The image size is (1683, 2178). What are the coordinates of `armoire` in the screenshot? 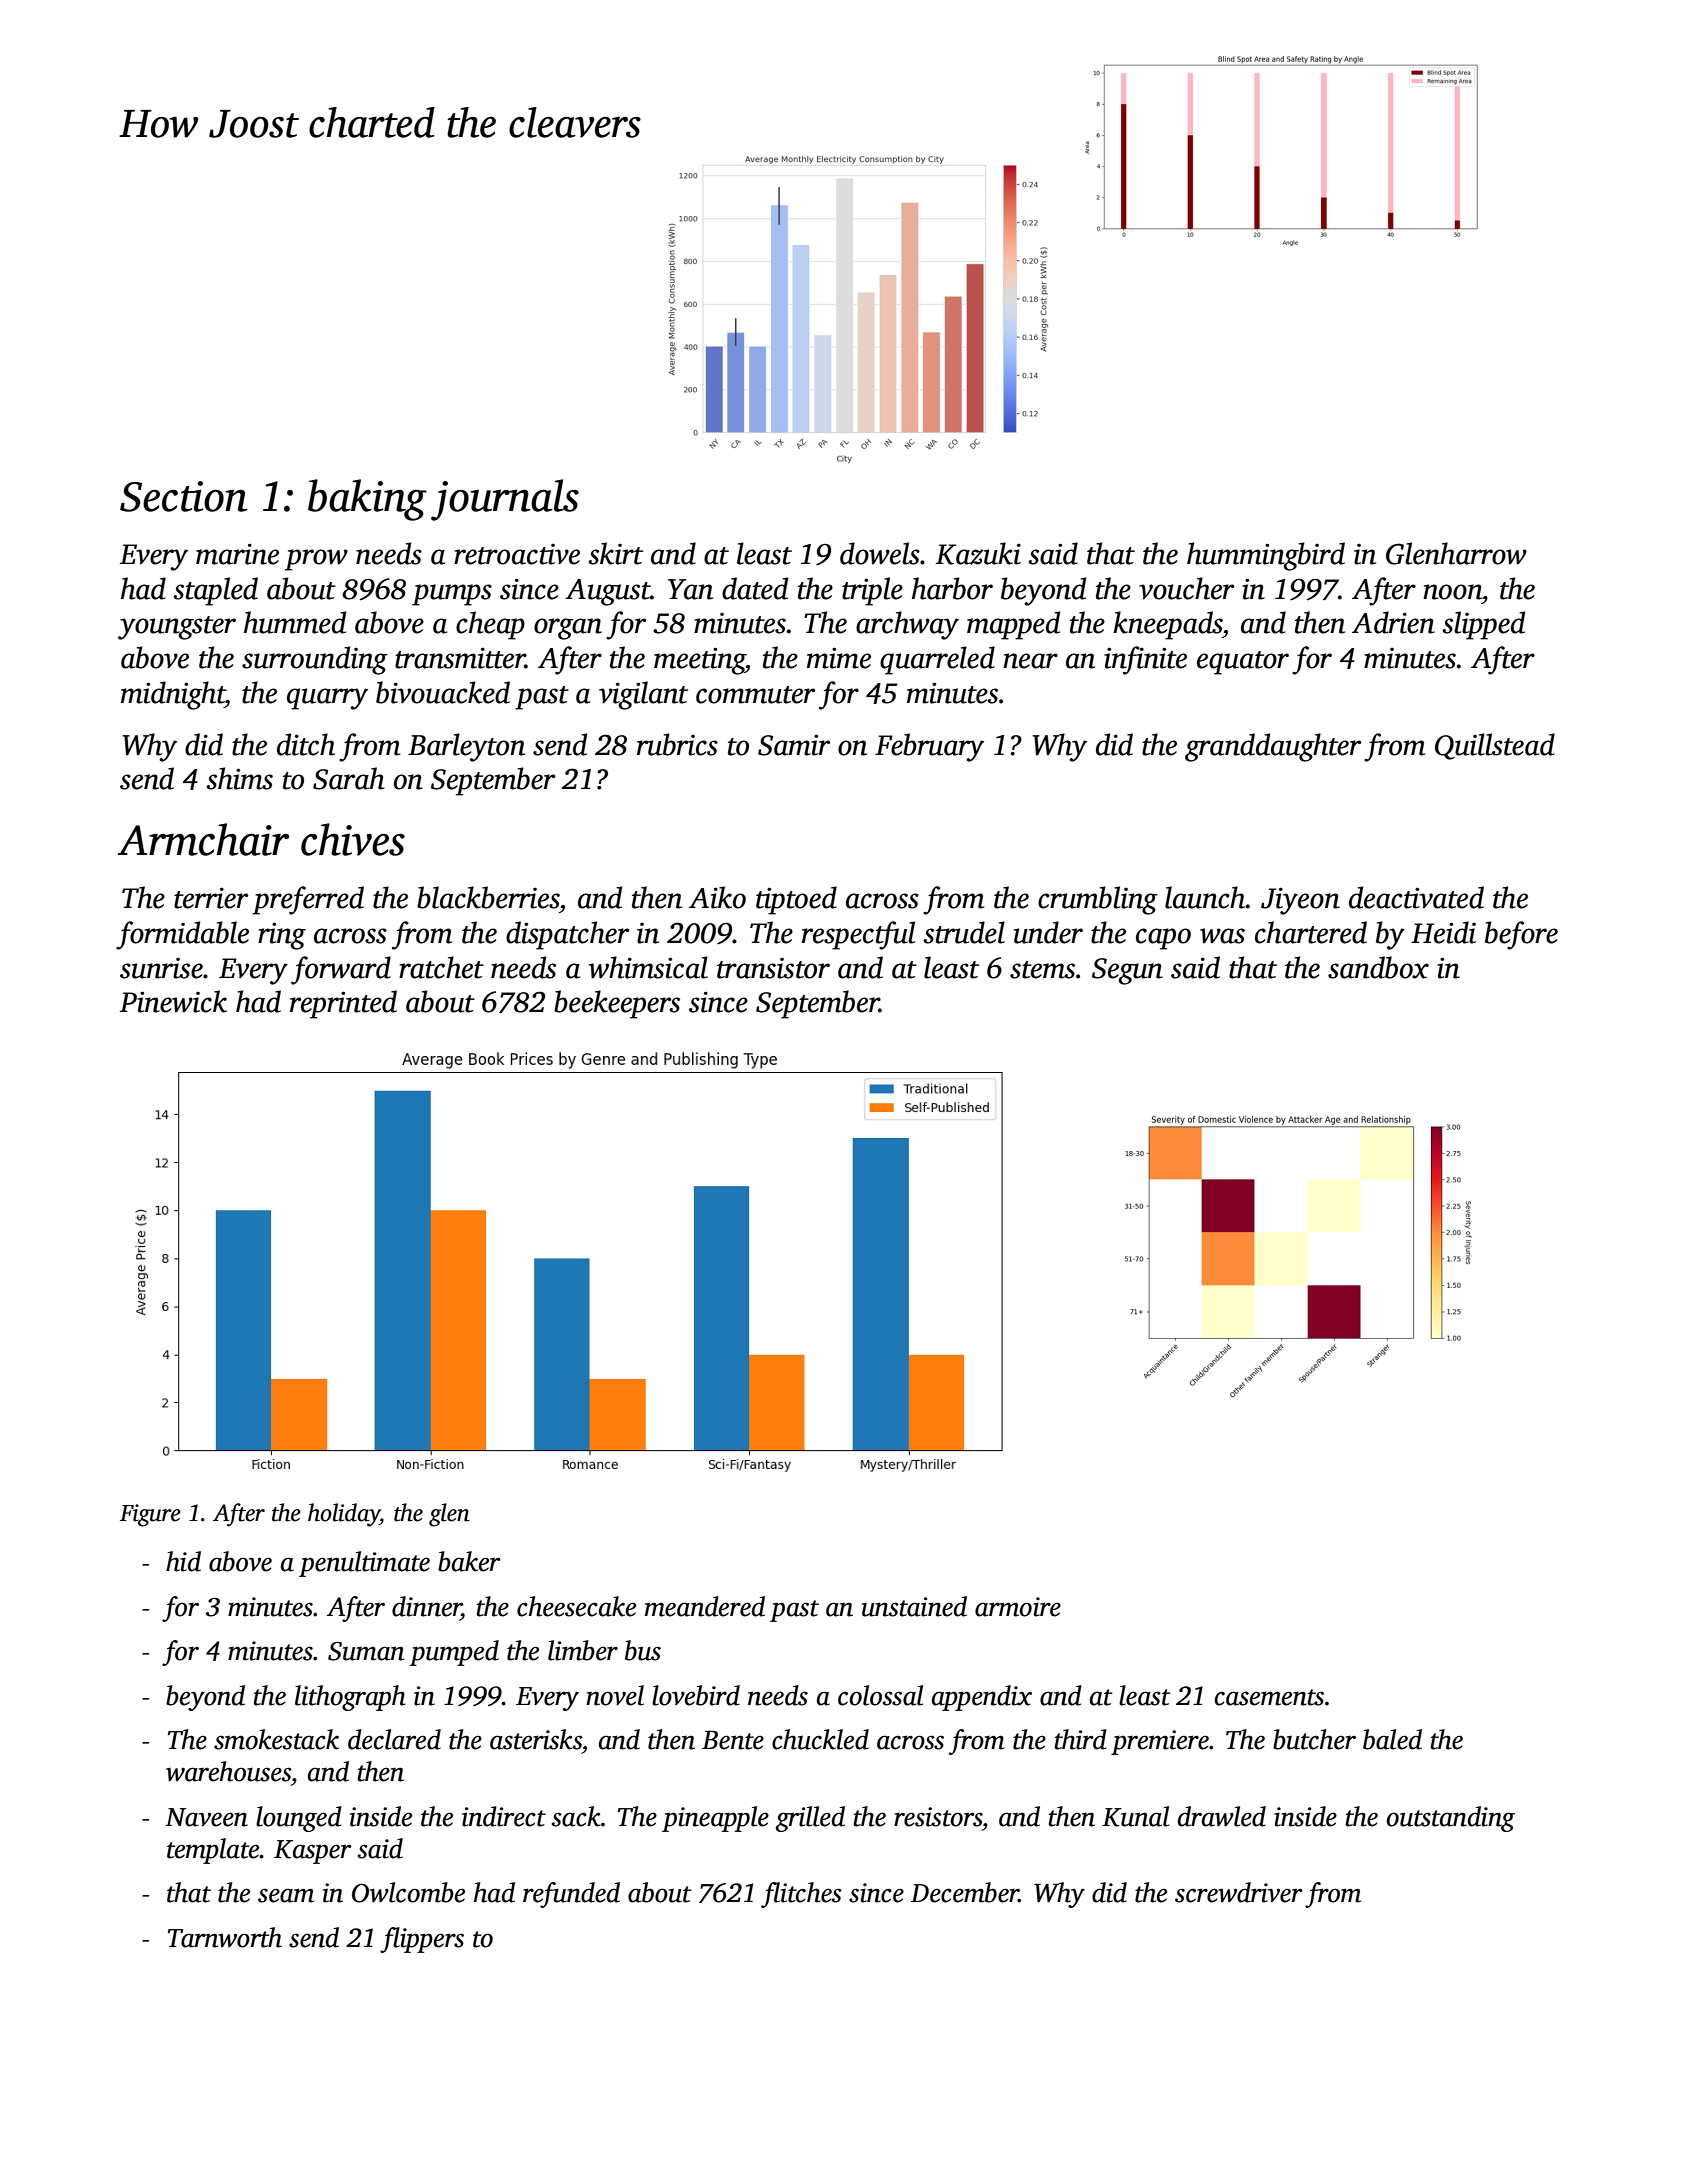 It's located at (1018, 1607).
